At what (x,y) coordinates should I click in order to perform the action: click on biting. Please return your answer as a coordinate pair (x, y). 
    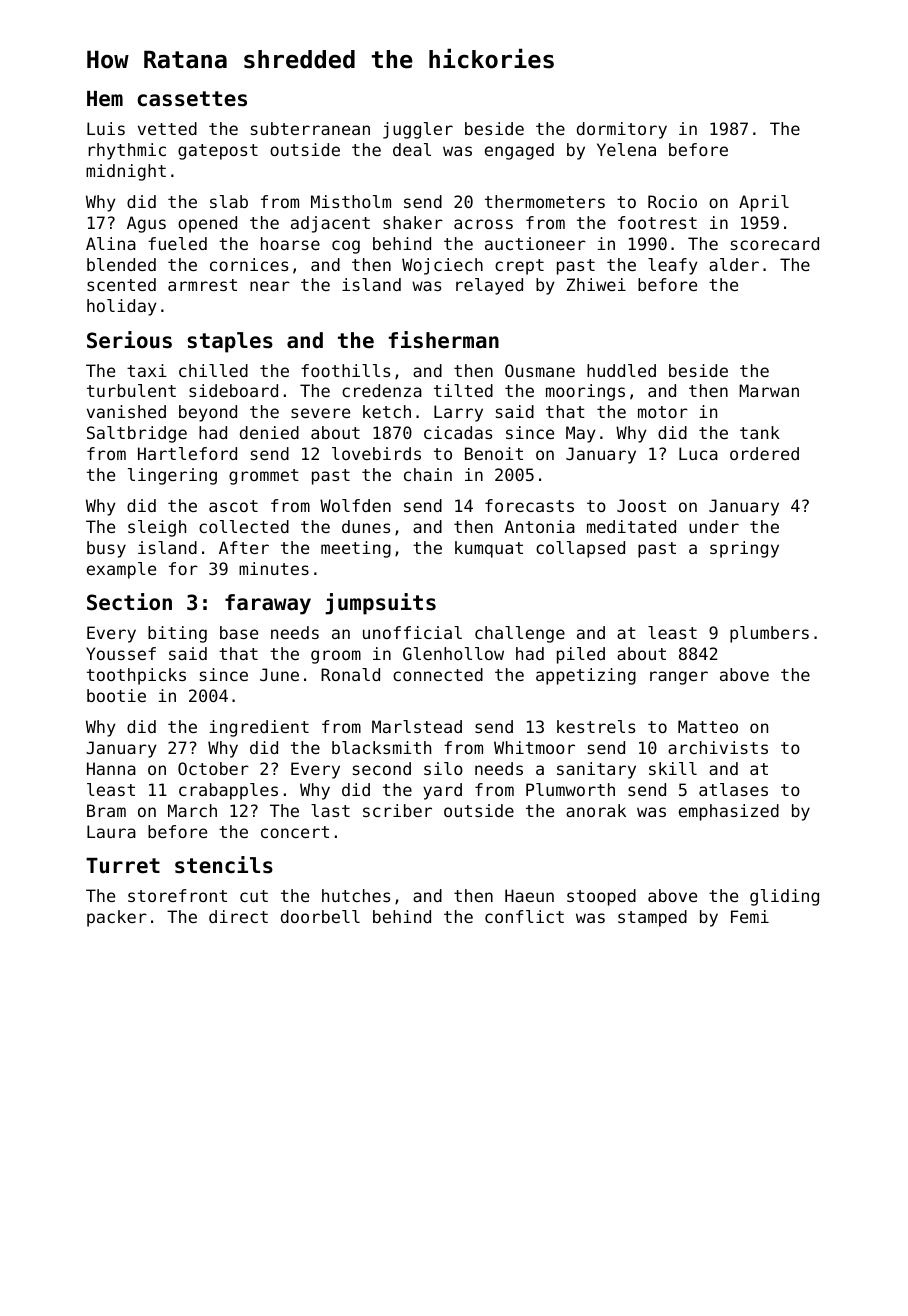
    Looking at the image, I should click on (177, 634).
